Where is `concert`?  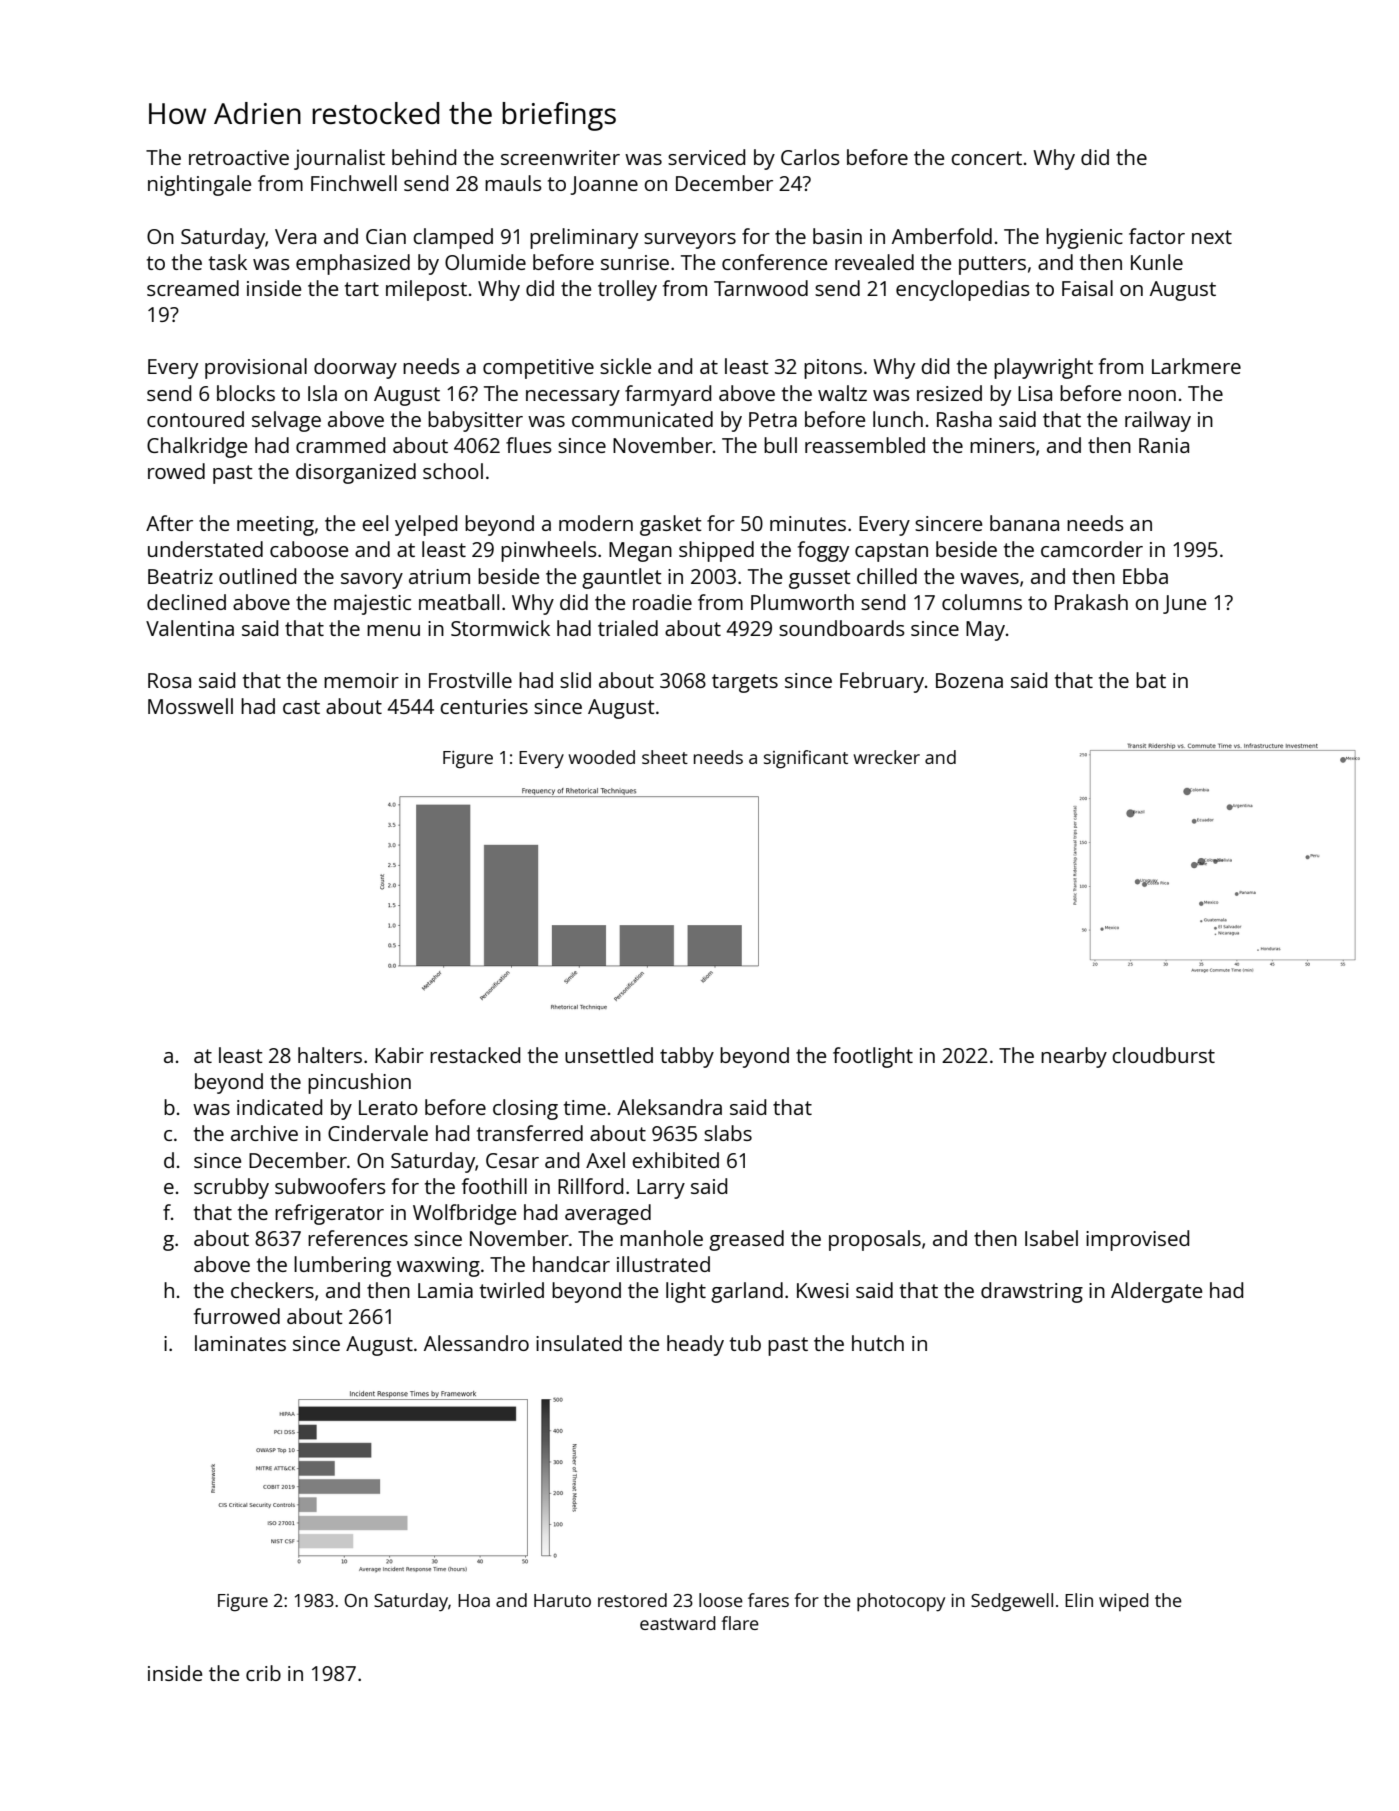
concert is located at coordinates (986, 158).
